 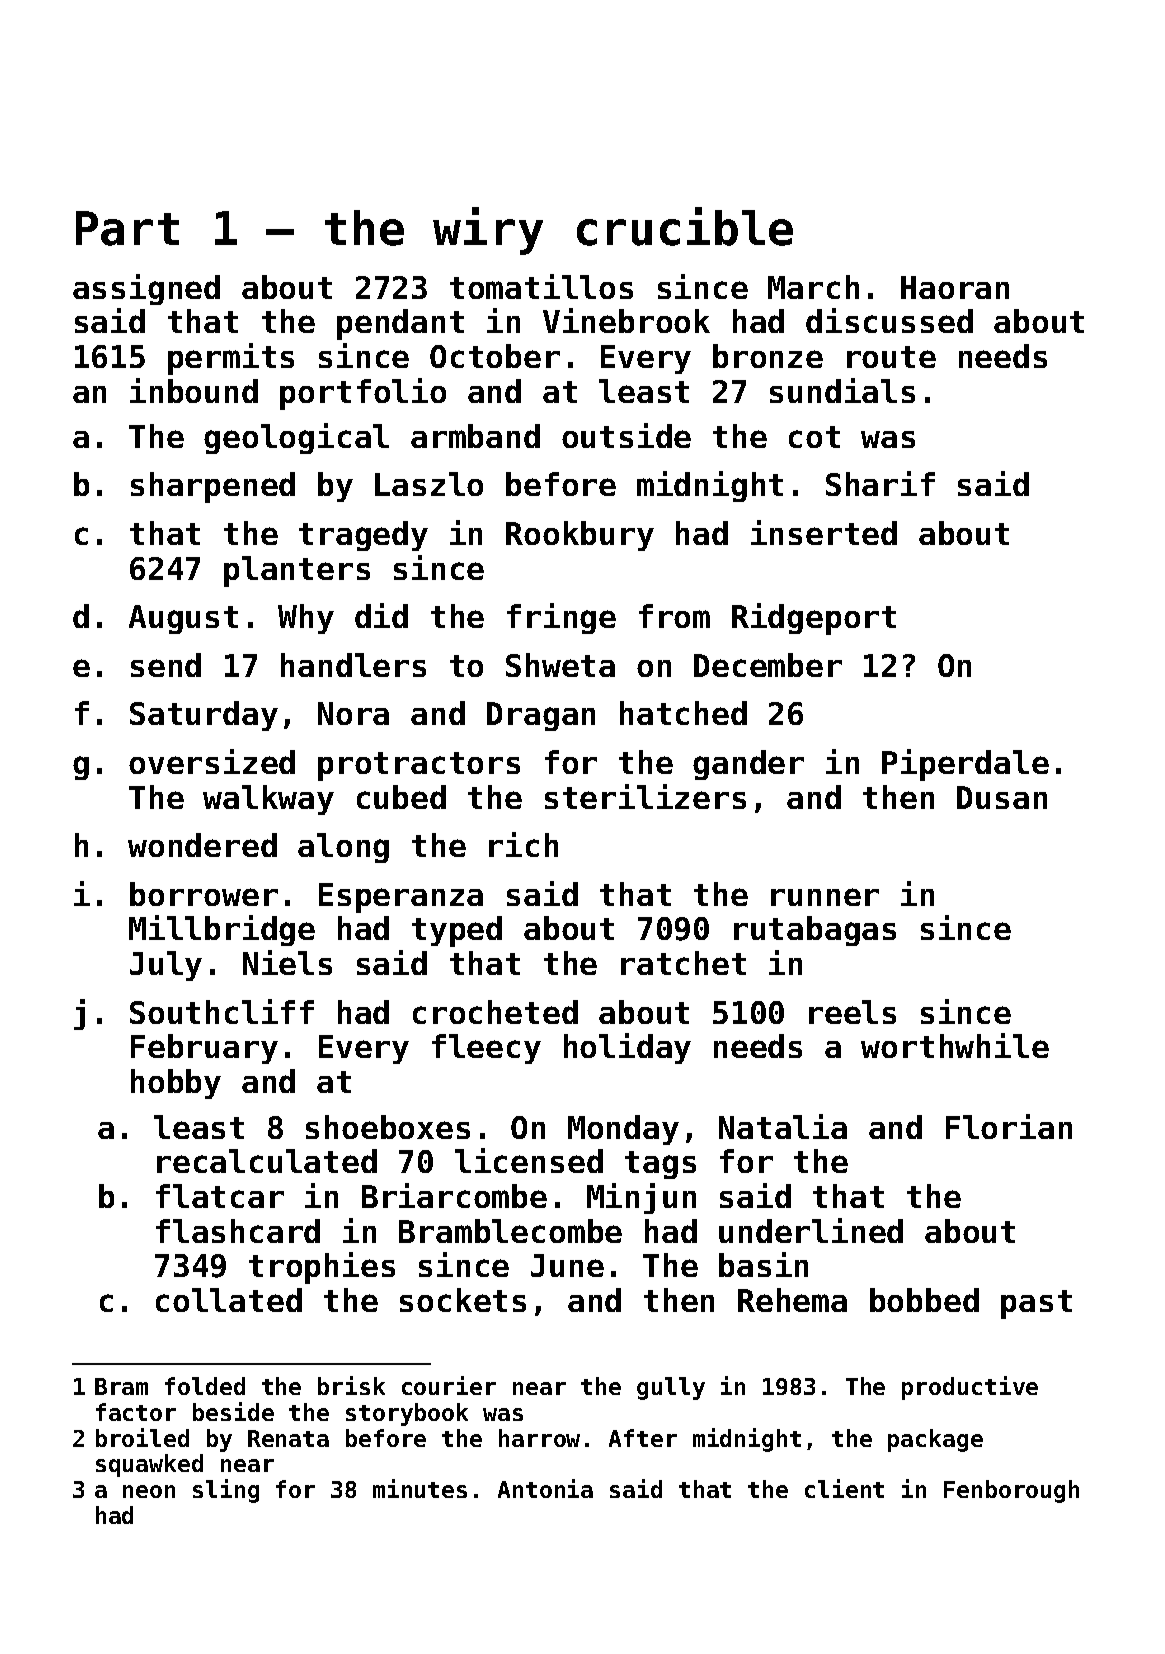 What do you see at coordinates (127, 228) in the screenshot?
I see `Part` at bounding box center [127, 228].
